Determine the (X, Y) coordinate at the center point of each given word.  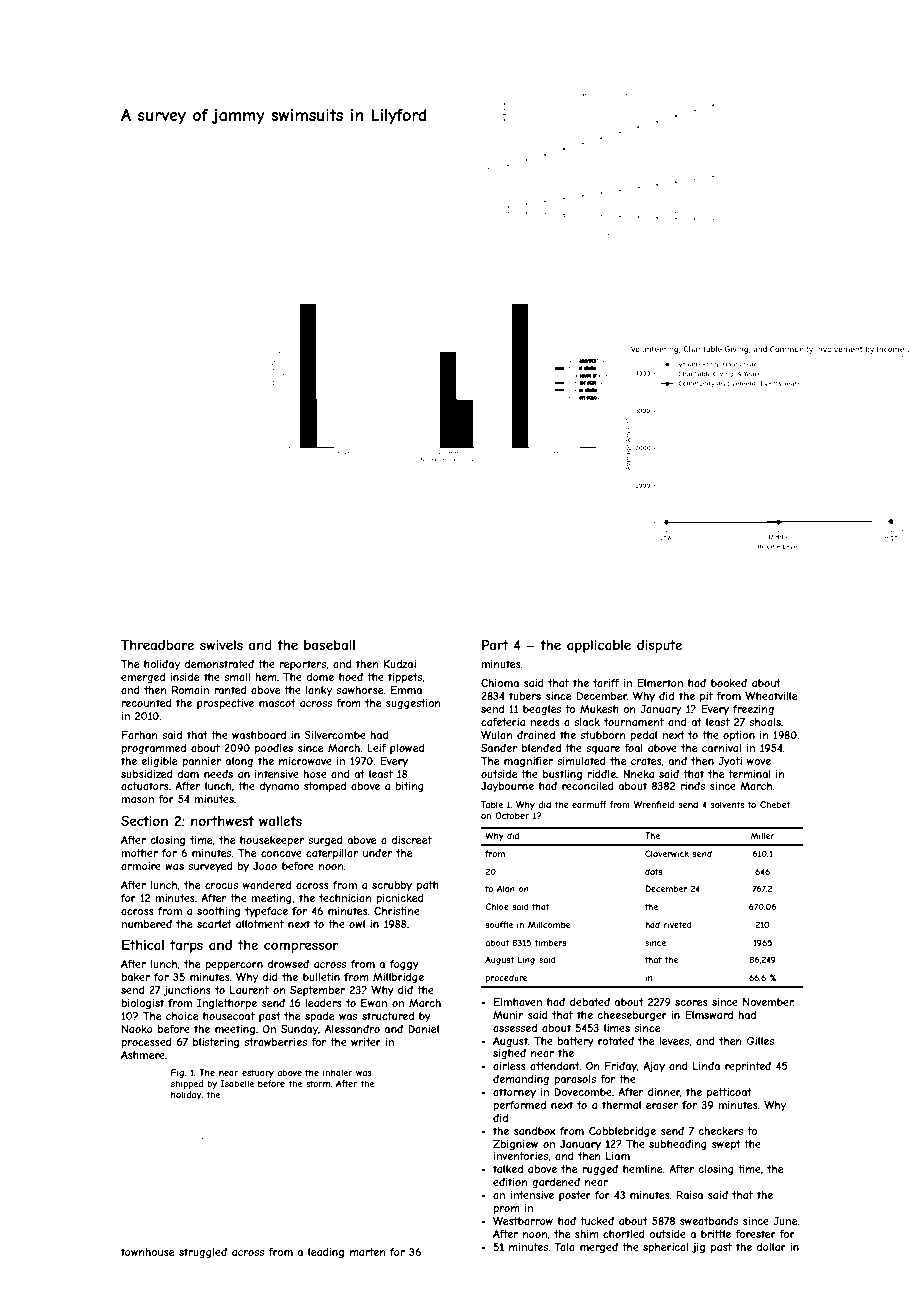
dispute (659, 646)
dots (654, 871)
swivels (221, 645)
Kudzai (400, 664)
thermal (621, 1105)
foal (633, 748)
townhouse (147, 1252)
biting (409, 787)
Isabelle (237, 1083)
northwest (222, 821)
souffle (499, 924)
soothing (218, 912)
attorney (514, 1093)
